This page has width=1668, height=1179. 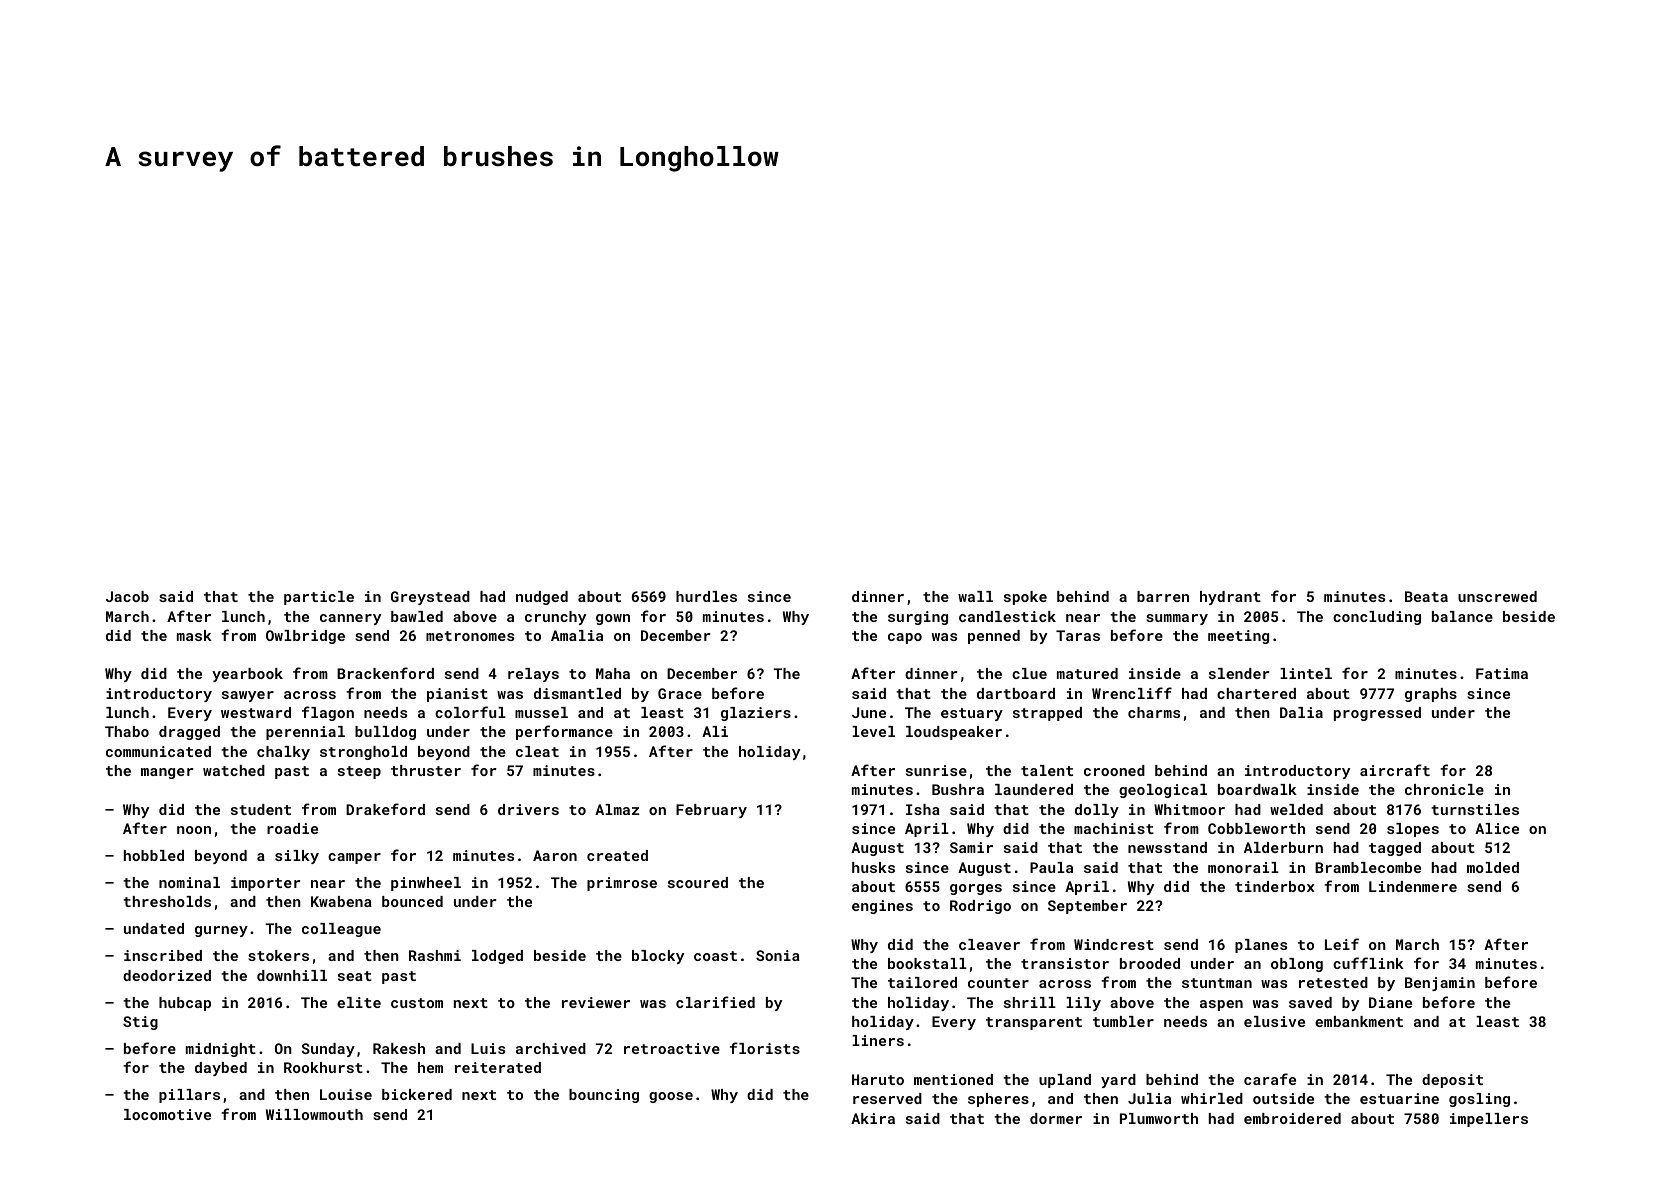 I want to click on Paula, so click(x=1051, y=867).
